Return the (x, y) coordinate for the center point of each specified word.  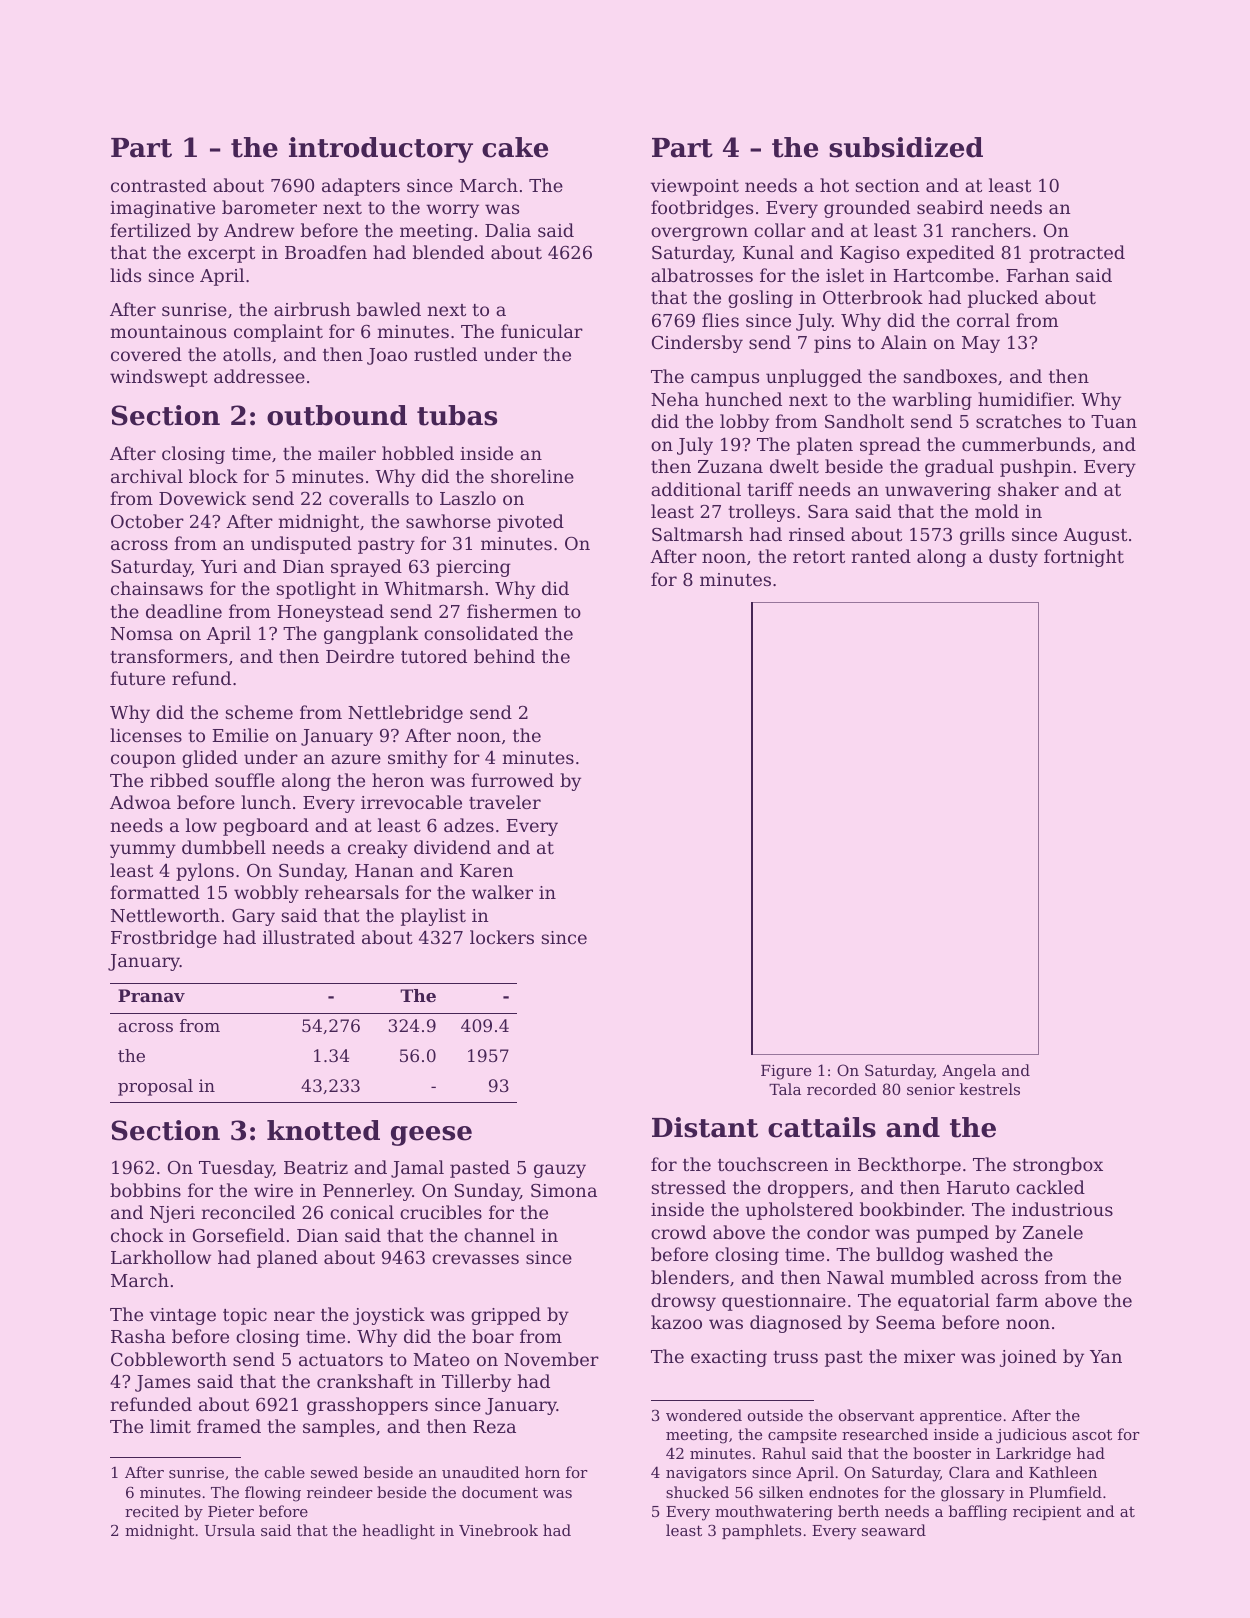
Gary (253, 917)
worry (452, 211)
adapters (361, 187)
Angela (969, 1072)
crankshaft (365, 1381)
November (551, 1359)
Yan (1106, 1356)
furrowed (512, 780)
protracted (1077, 254)
